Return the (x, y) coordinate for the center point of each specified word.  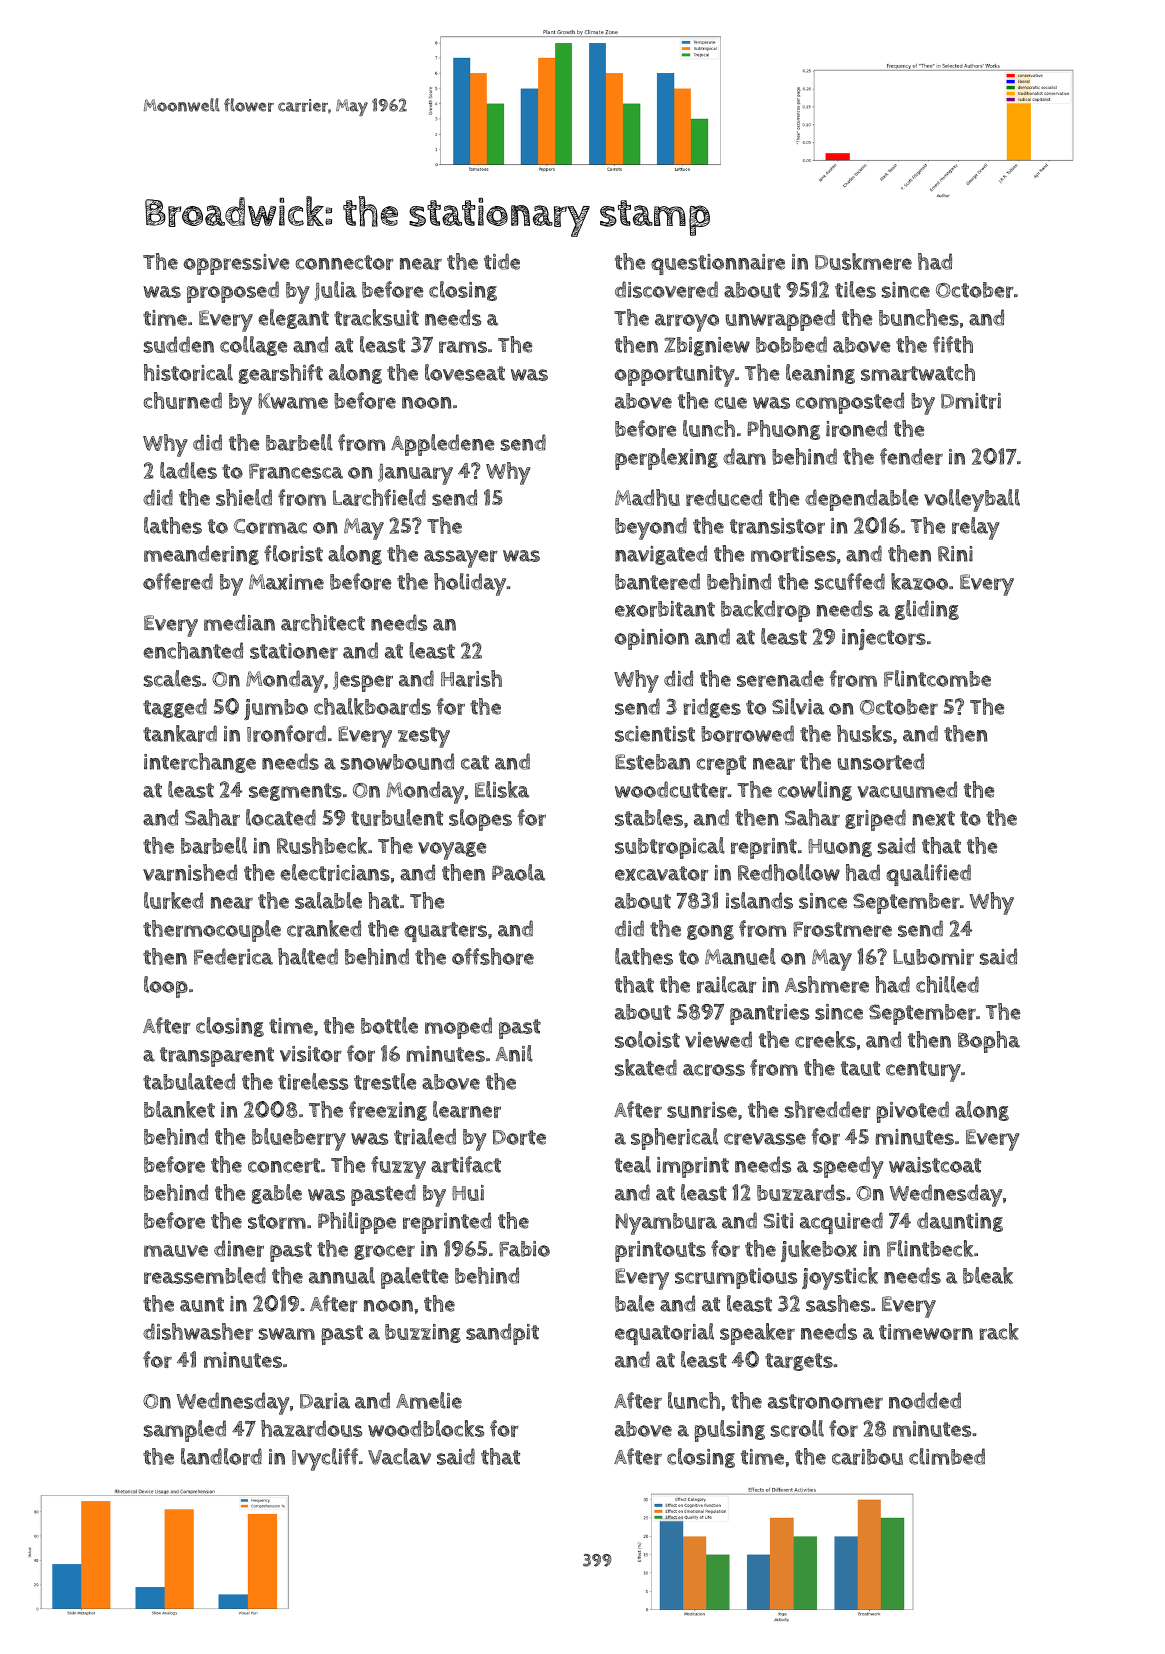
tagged (175, 708)
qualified (928, 875)
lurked (173, 900)
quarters (445, 932)
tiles (855, 289)
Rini (955, 554)
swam (287, 1334)
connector (345, 262)
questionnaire (718, 264)
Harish (471, 678)
